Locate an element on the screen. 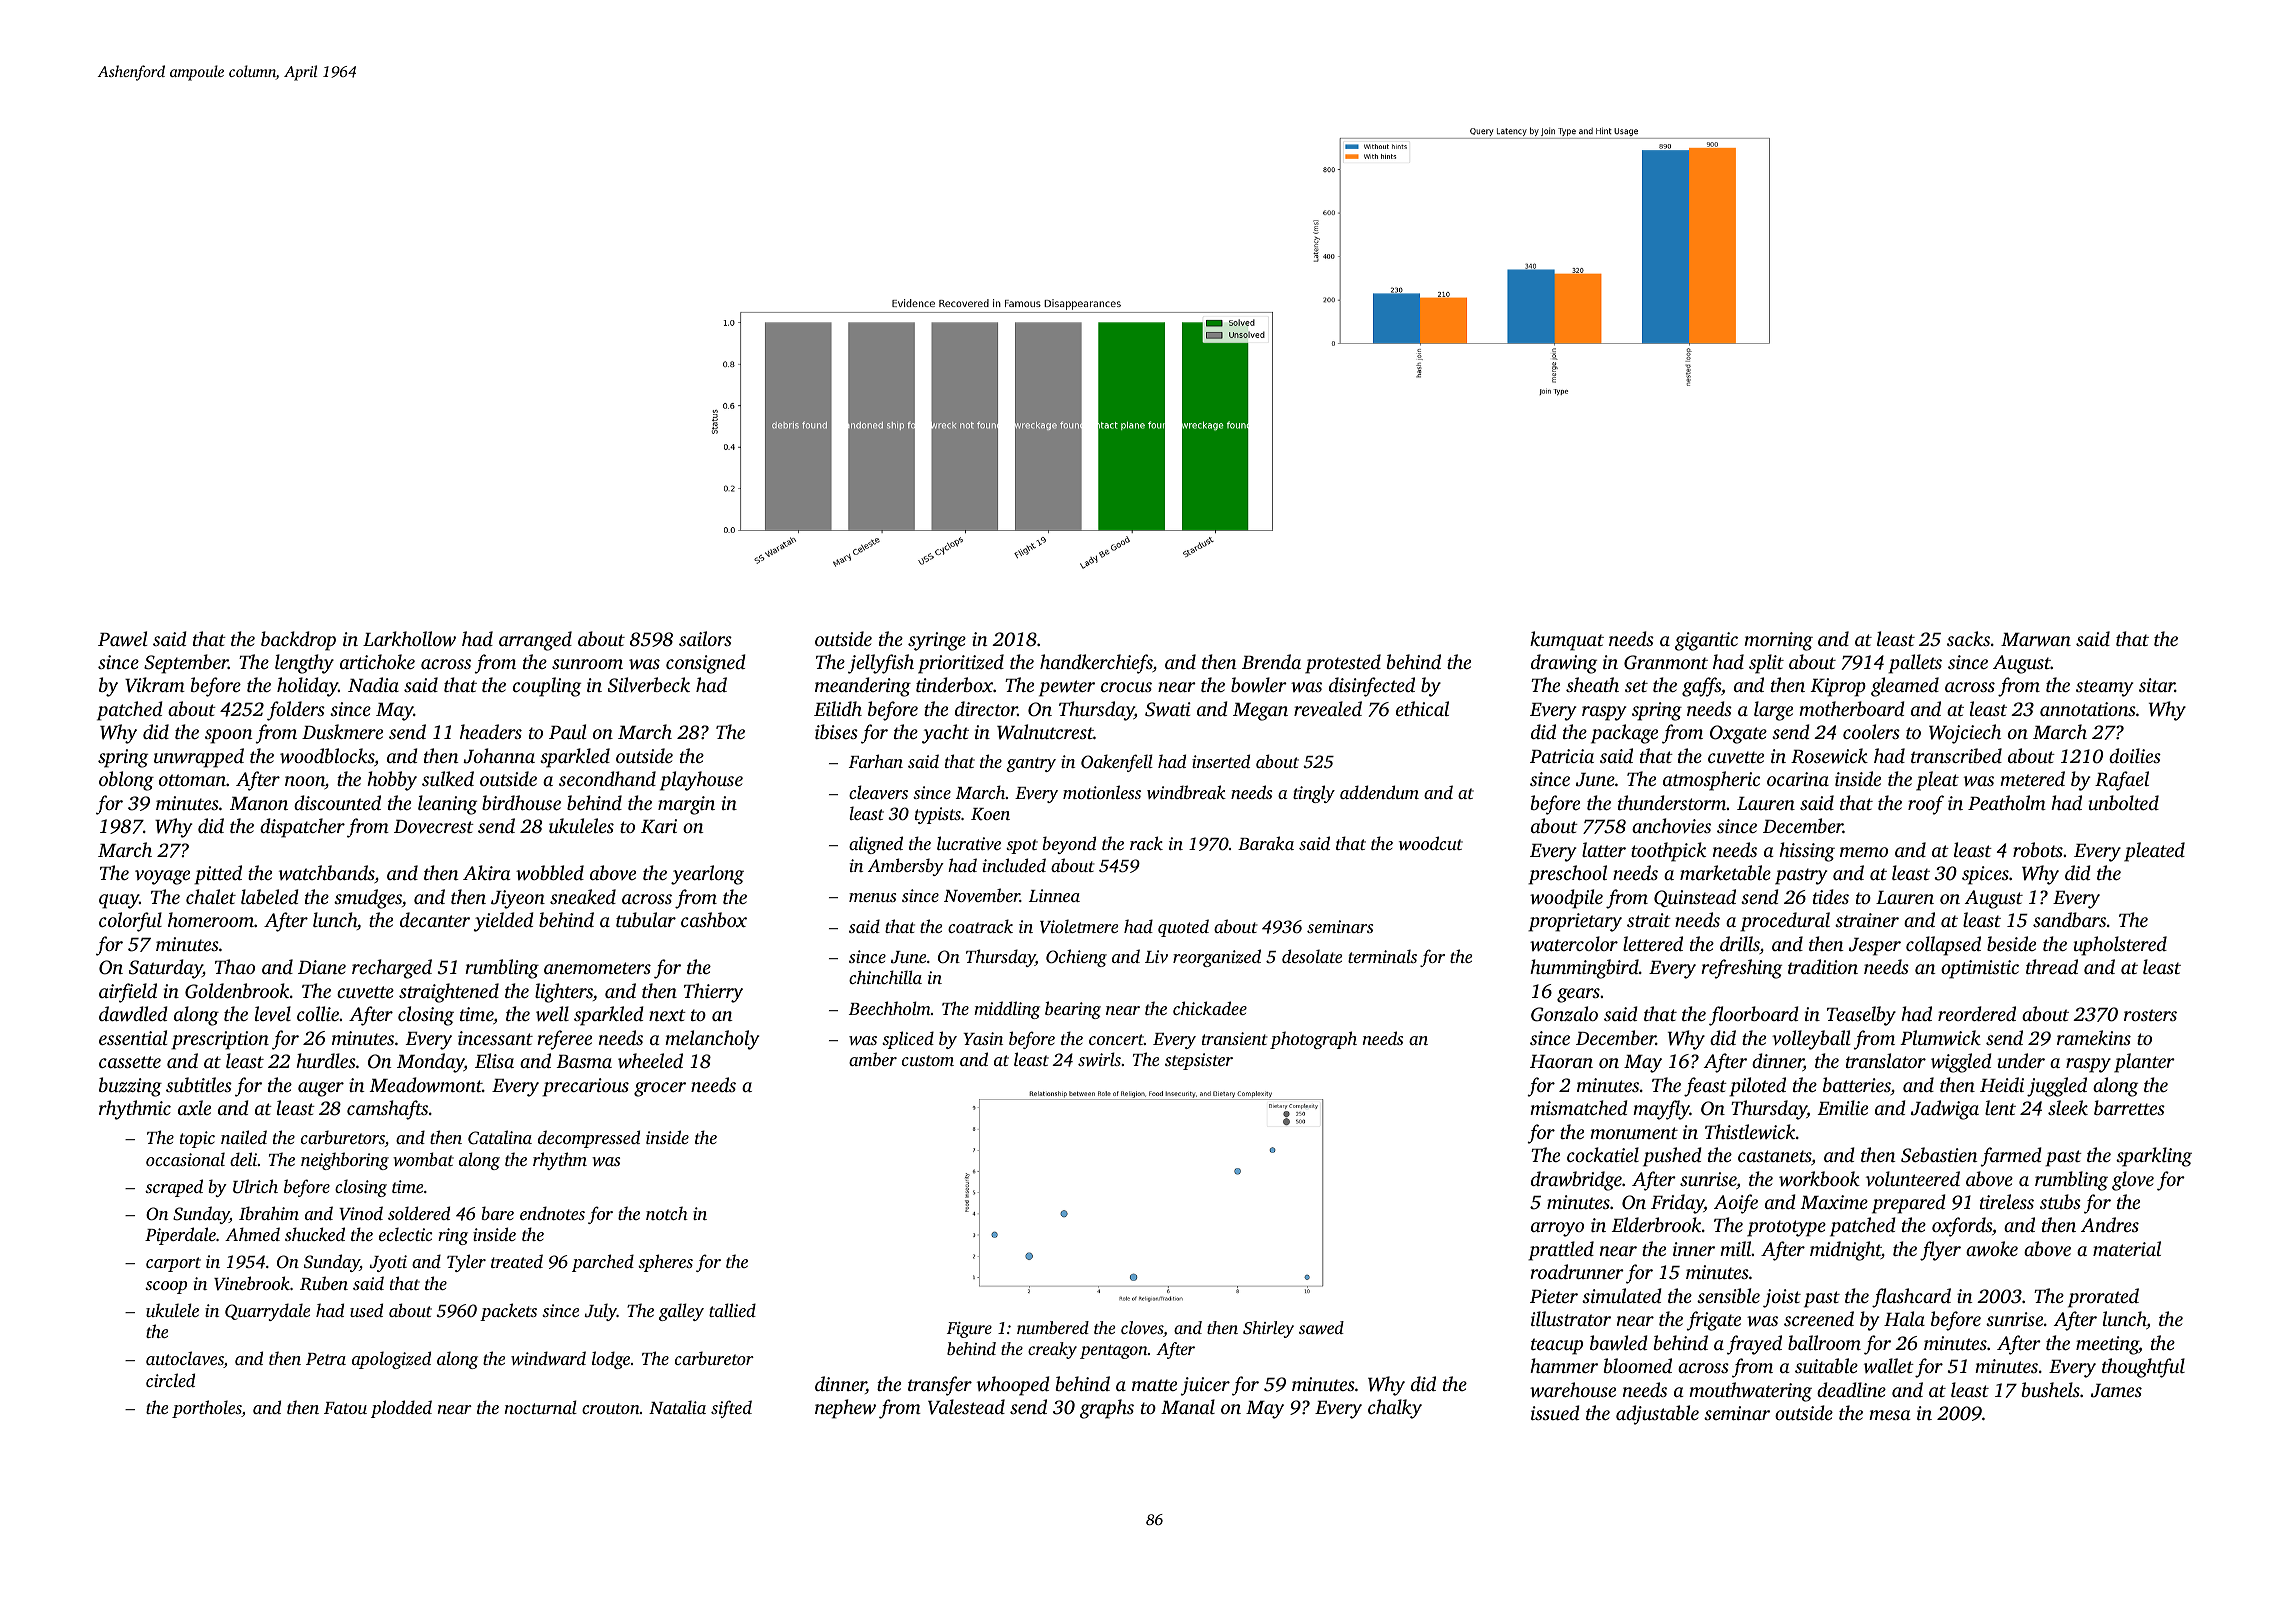  voyage is located at coordinates (162, 877).
